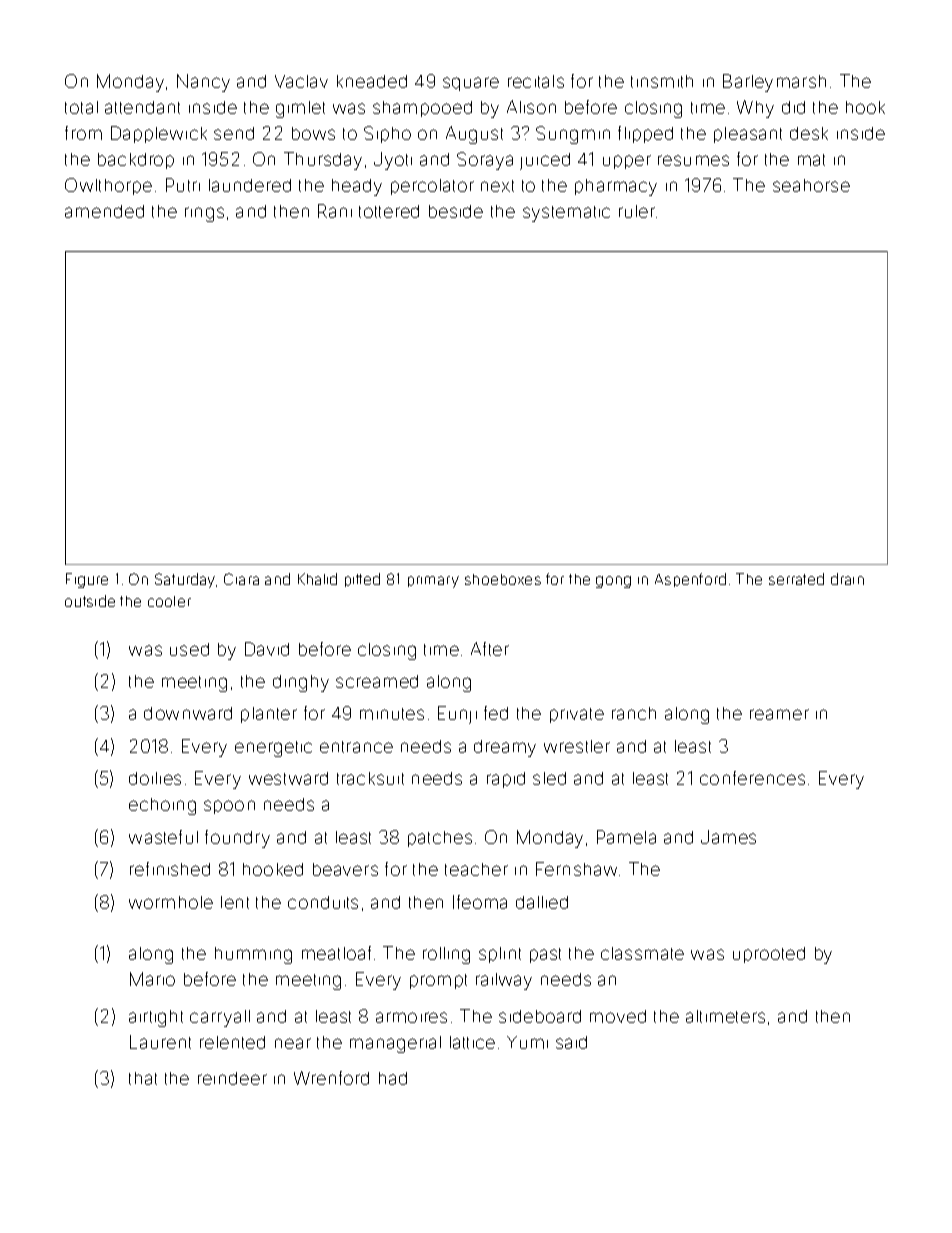 This screenshot has height=1233, width=952. Describe the element at coordinates (774, 83) in the screenshot. I see `Barleymarsh` at that location.
